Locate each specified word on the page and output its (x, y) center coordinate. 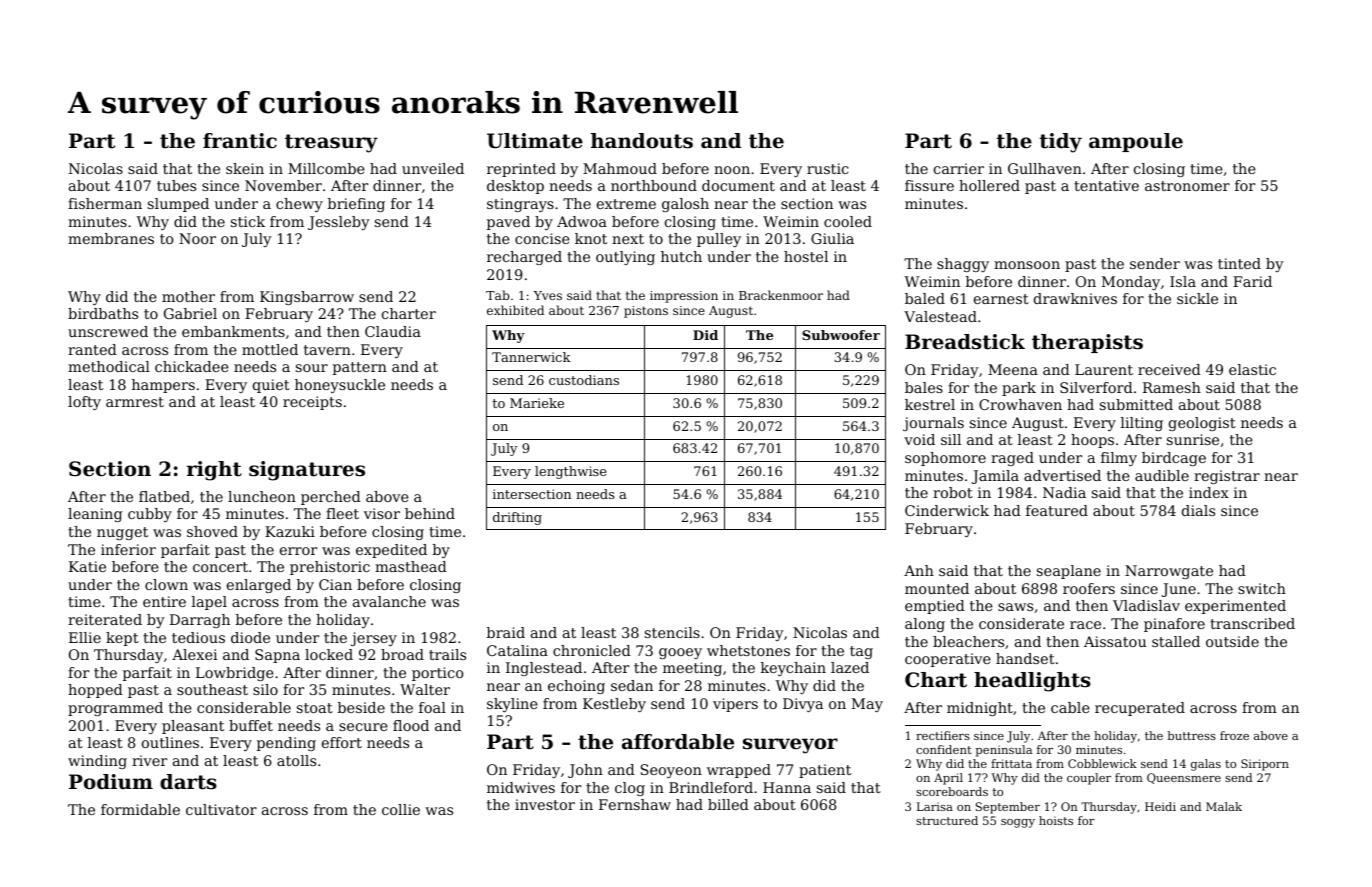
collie (401, 809)
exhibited (515, 310)
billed (728, 804)
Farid (1252, 281)
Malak (1224, 806)
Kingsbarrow (307, 298)
